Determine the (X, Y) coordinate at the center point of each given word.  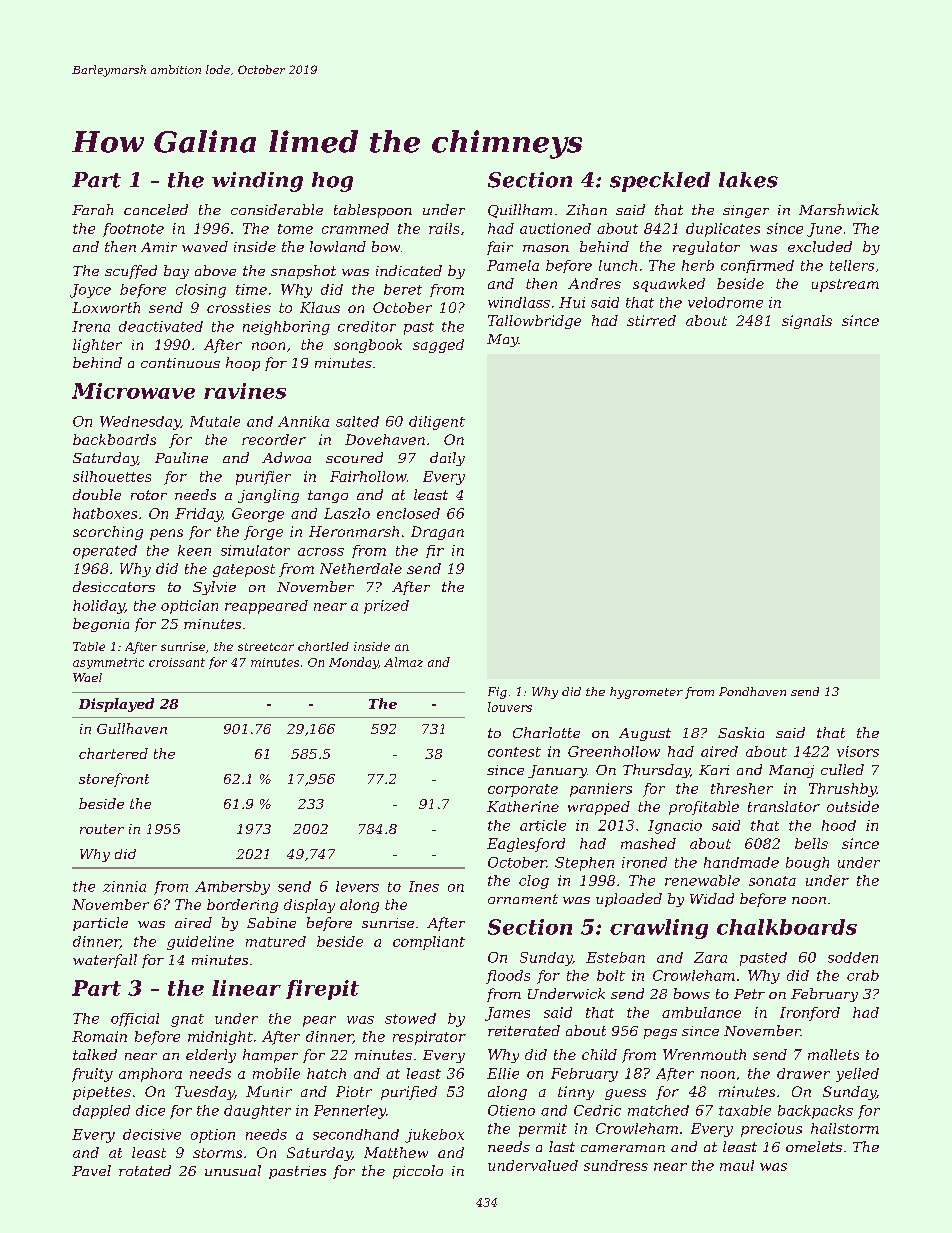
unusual (233, 1170)
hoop (243, 364)
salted (357, 421)
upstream (845, 285)
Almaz (403, 662)
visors (858, 751)
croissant (177, 662)
